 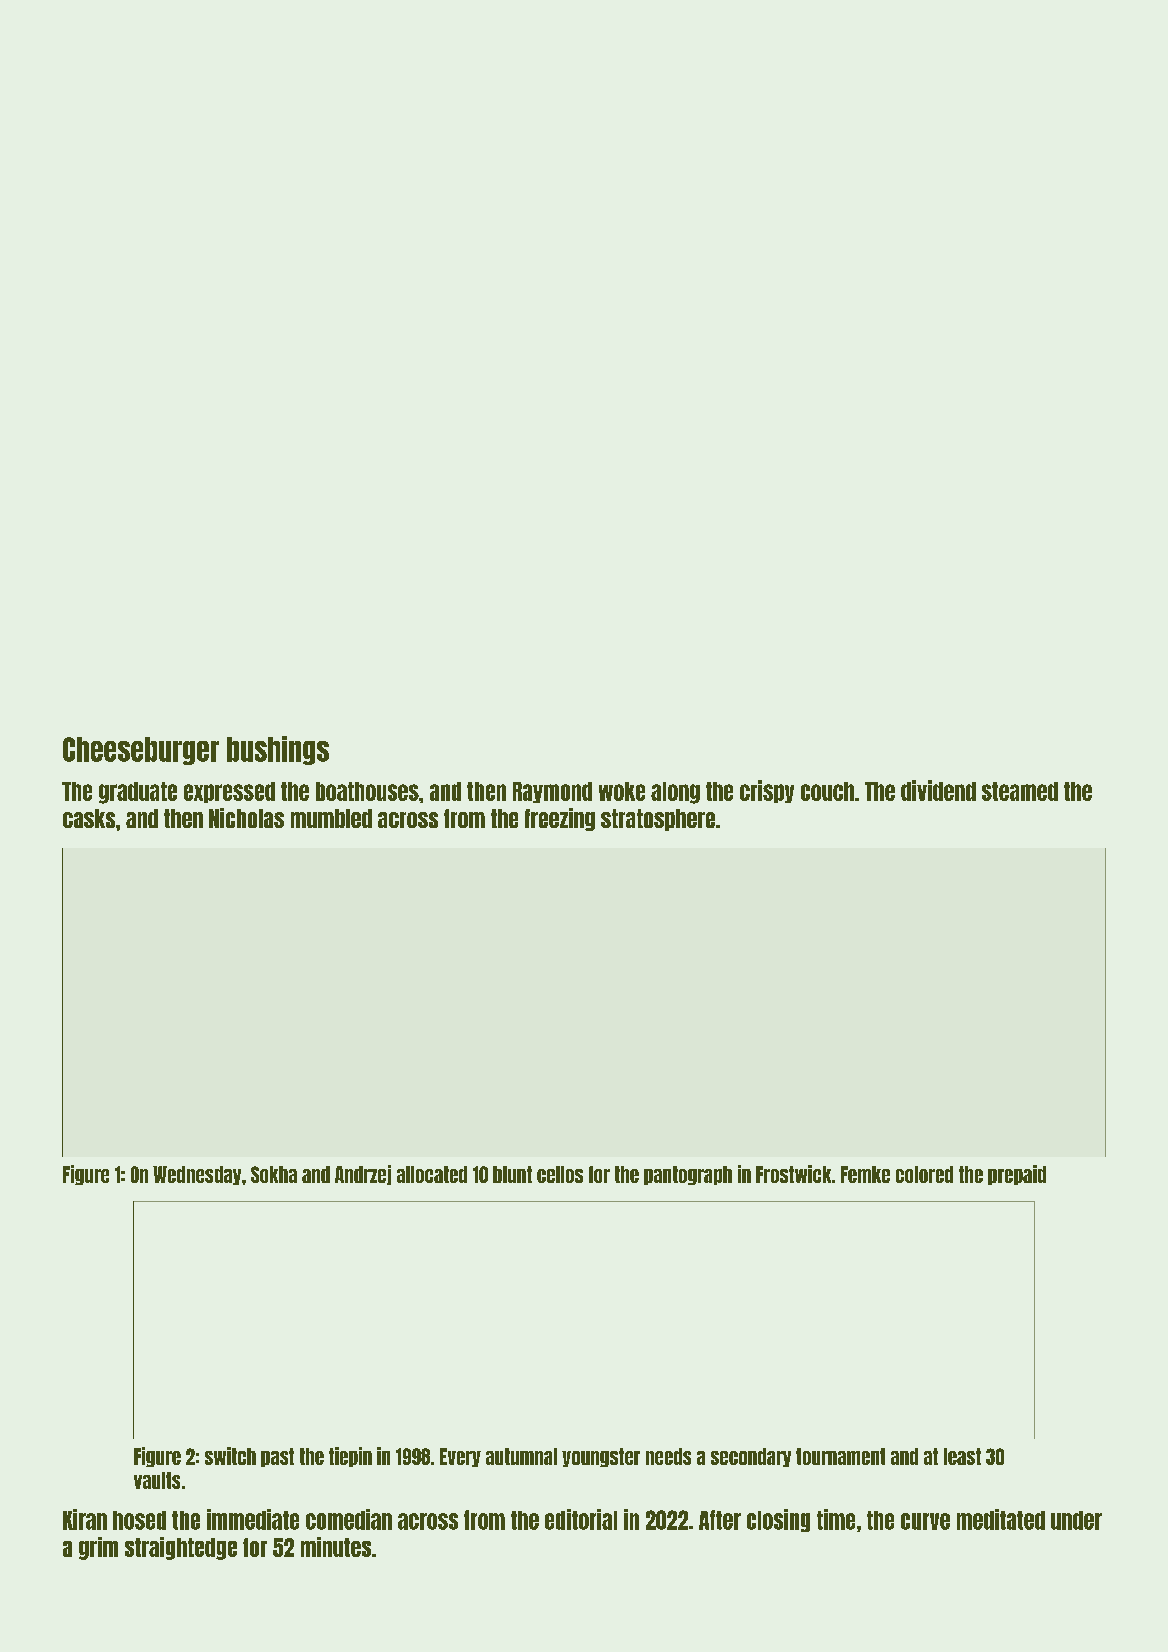 What do you see at coordinates (751, 1457) in the screenshot?
I see `secondary` at bounding box center [751, 1457].
